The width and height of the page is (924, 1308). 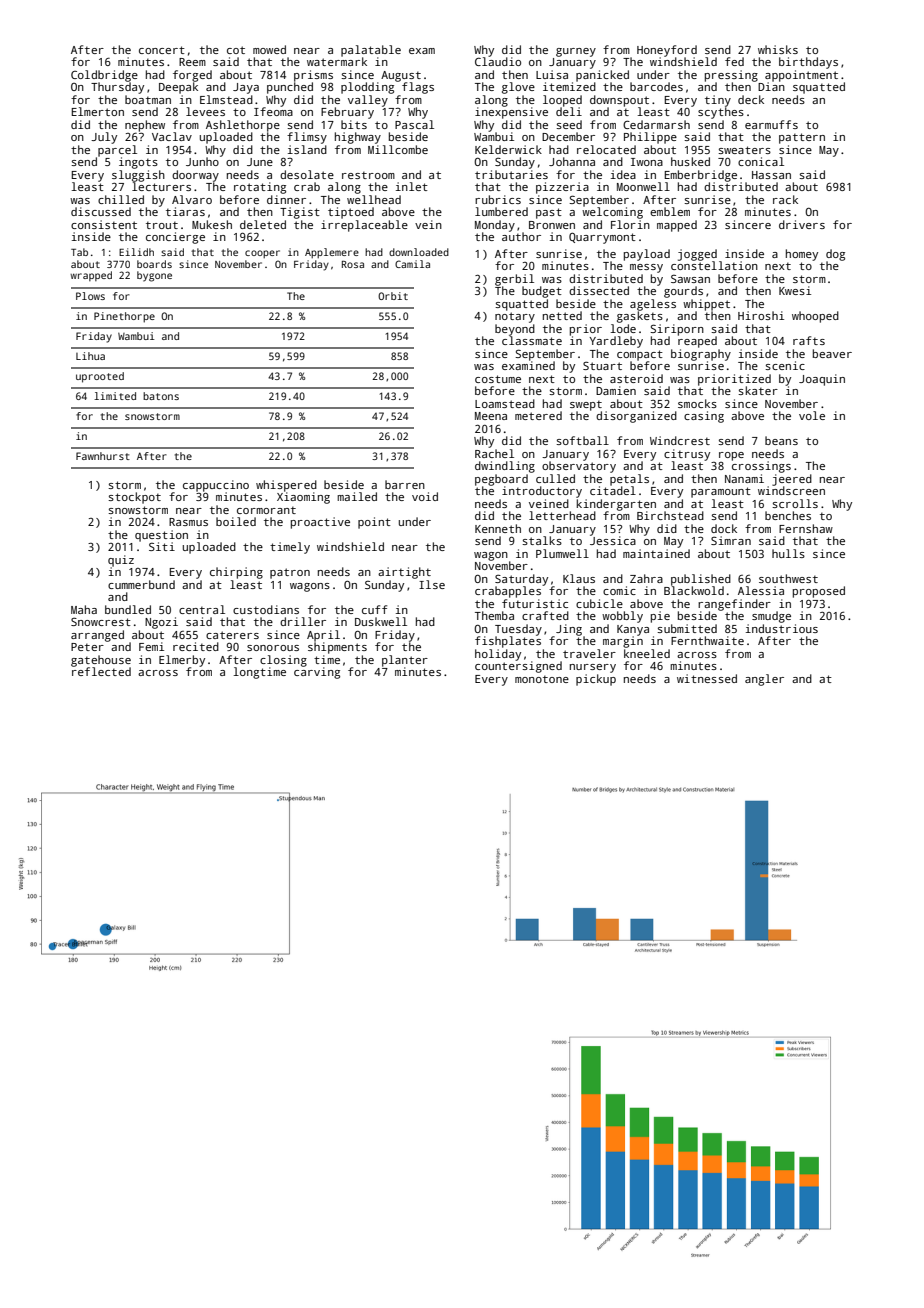 What do you see at coordinates (667, 51) in the page?
I see `Honeyford` at bounding box center [667, 51].
